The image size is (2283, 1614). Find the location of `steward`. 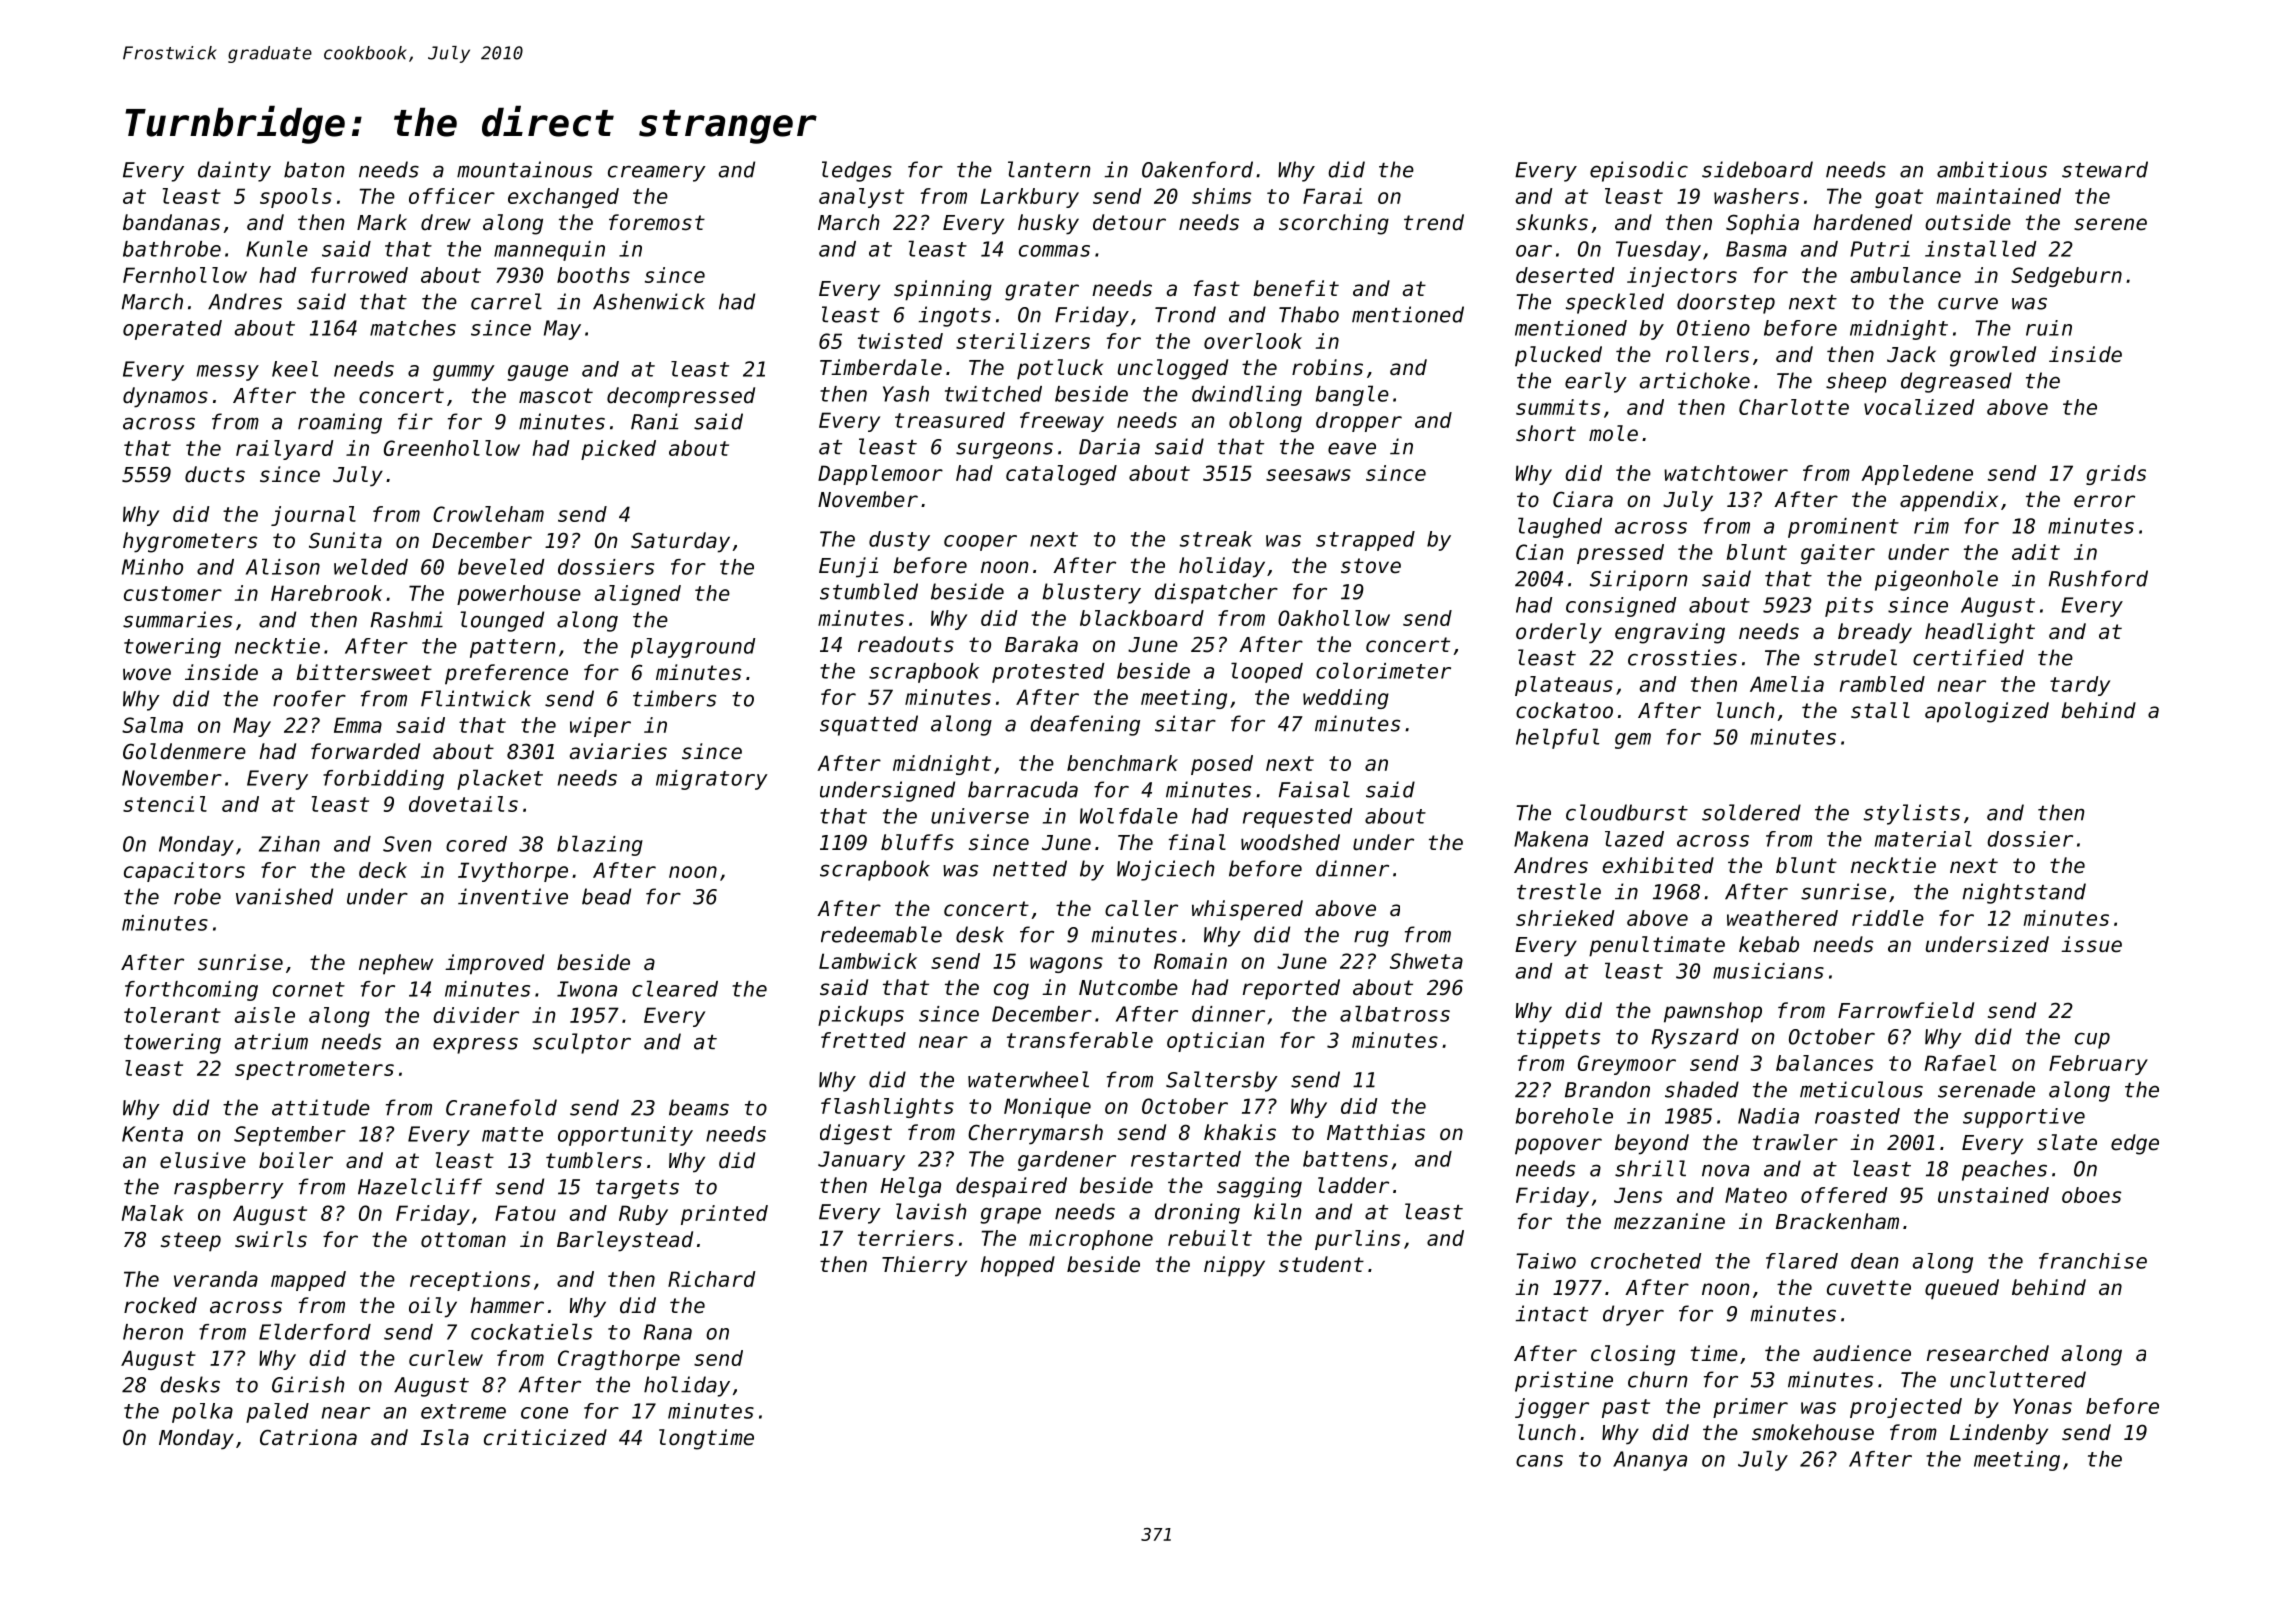

steward is located at coordinates (2105, 169).
